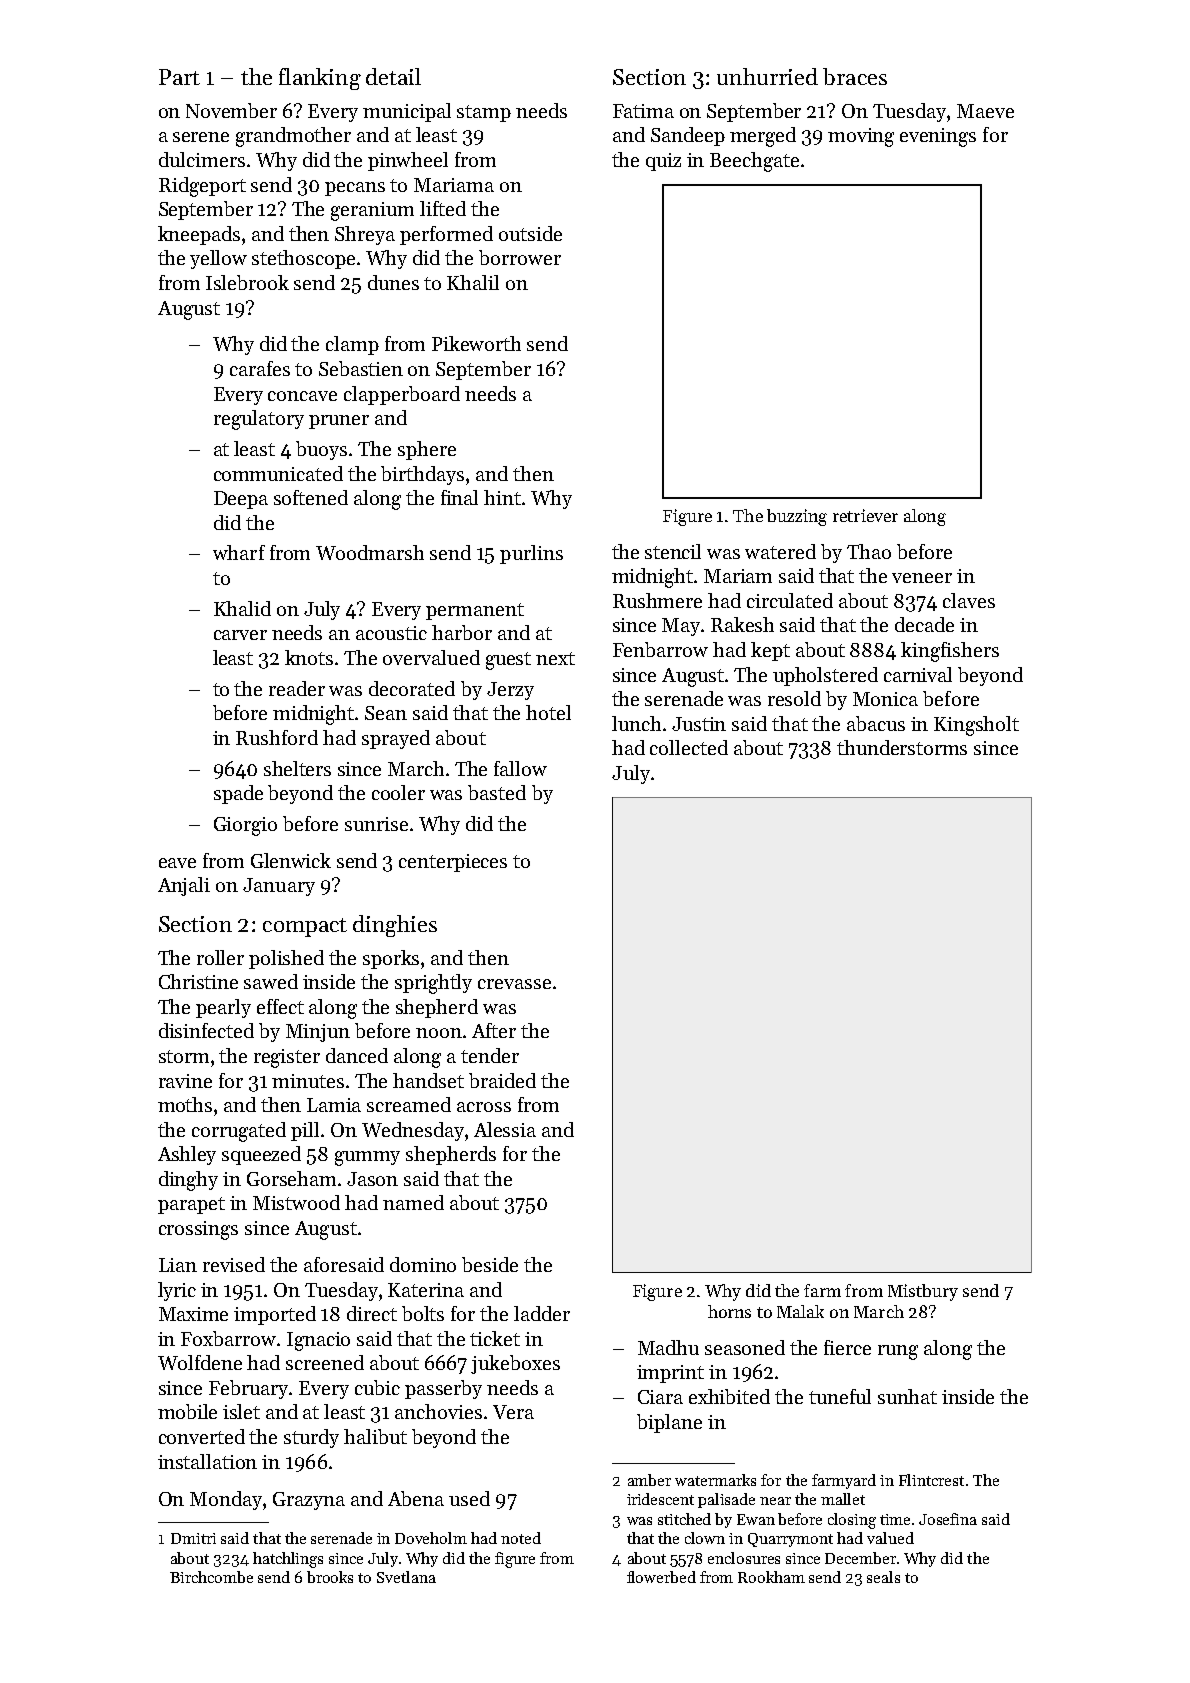 The image size is (1190, 1683). What do you see at coordinates (767, 76) in the image?
I see `unhurried` at bounding box center [767, 76].
